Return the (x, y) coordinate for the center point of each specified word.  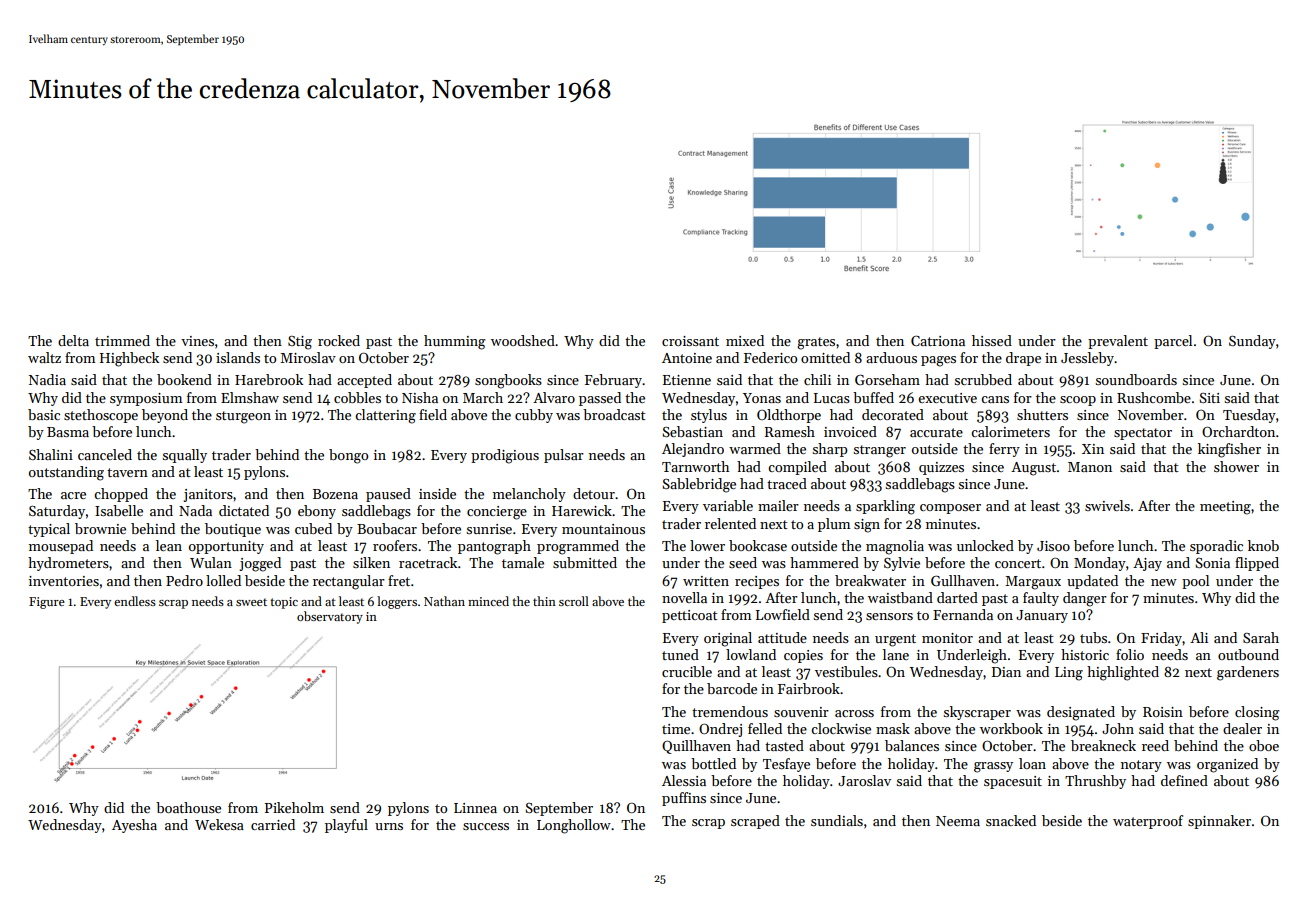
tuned (680, 654)
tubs (1093, 637)
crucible (687, 671)
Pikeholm (294, 807)
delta (73, 340)
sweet (251, 602)
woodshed (523, 340)
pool (1195, 582)
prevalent (1118, 342)
